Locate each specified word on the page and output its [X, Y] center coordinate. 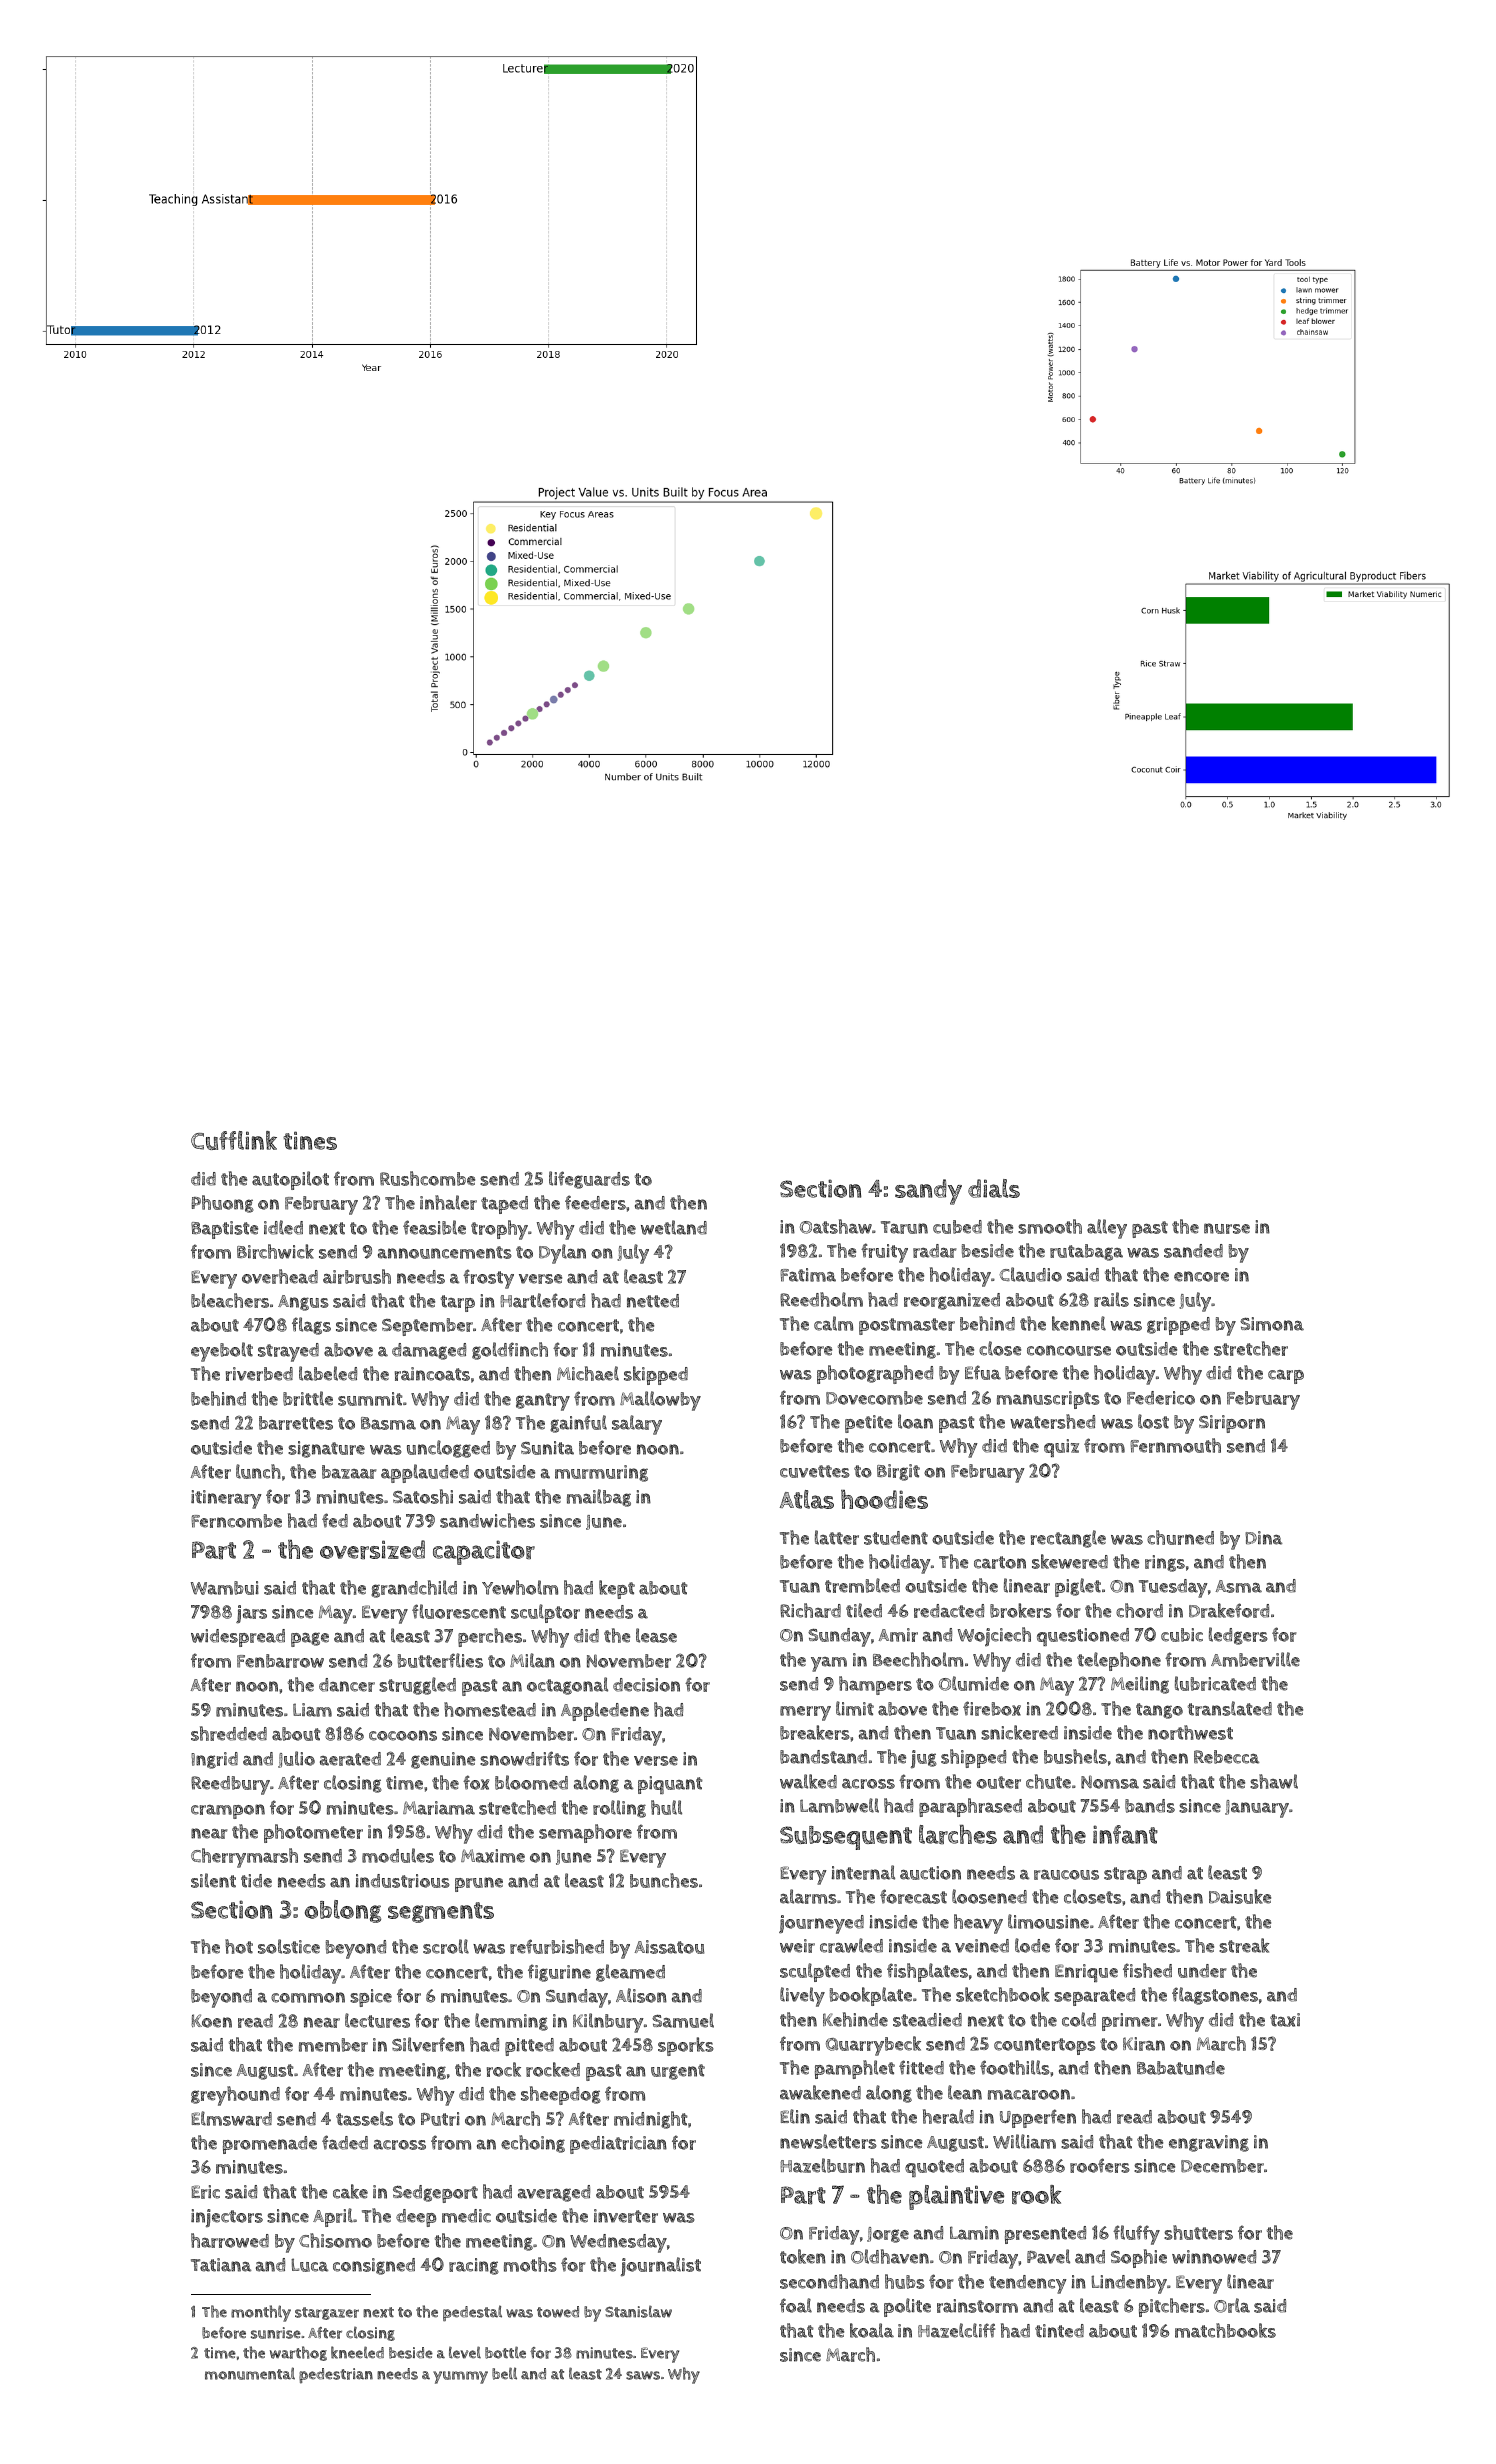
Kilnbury [608, 2023]
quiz [1061, 1448]
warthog [298, 2353]
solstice [289, 1946]
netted [653, 1301]
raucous [1066, 1875]
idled [283, 1227]
